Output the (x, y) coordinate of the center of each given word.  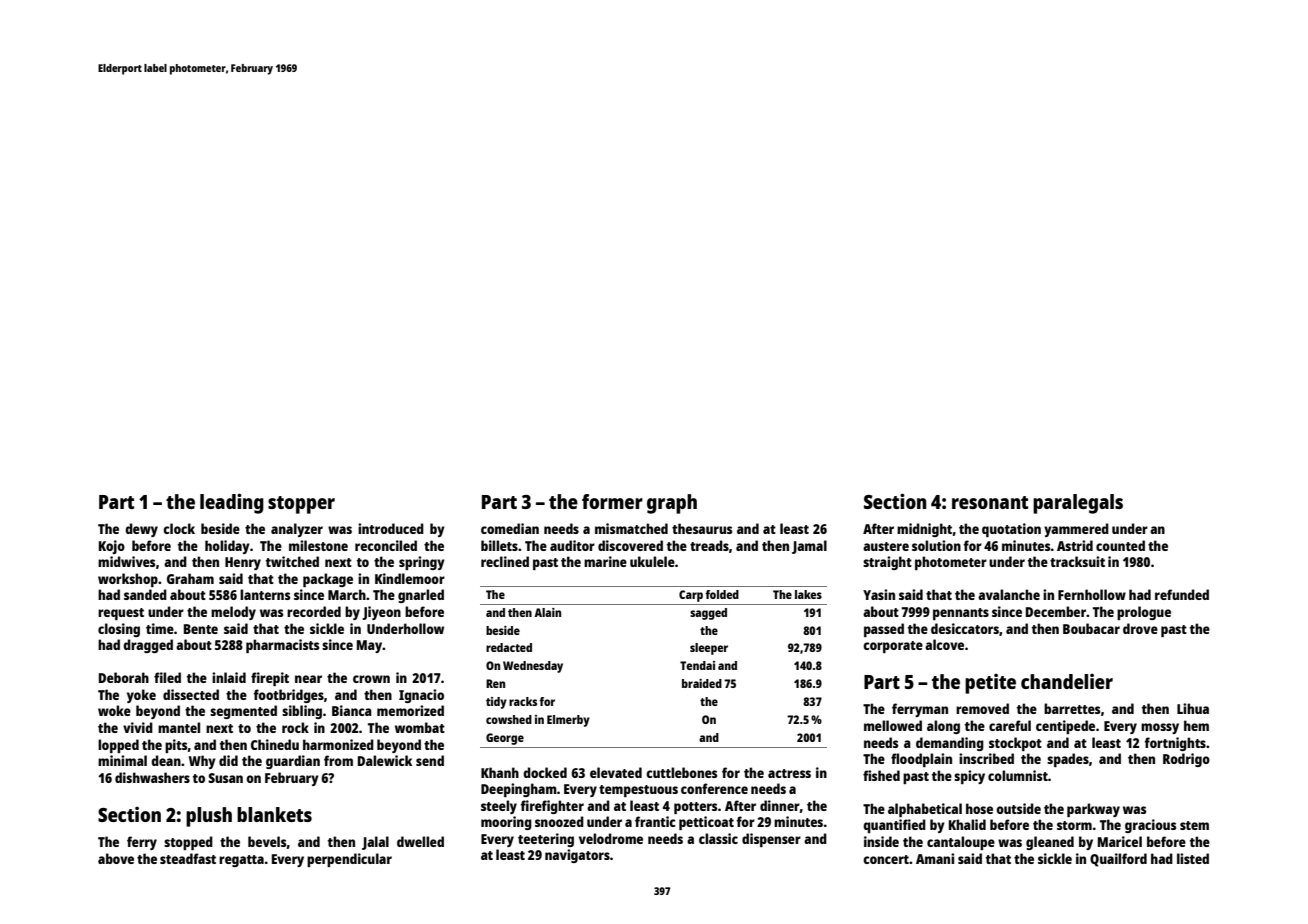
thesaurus (702, 528)
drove (1140, 628)
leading (232, 503)
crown (371, 679)
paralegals (1078, 504)
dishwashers (152, 777)
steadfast (188, 858)
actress (789, 773)
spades (1068, 760)
